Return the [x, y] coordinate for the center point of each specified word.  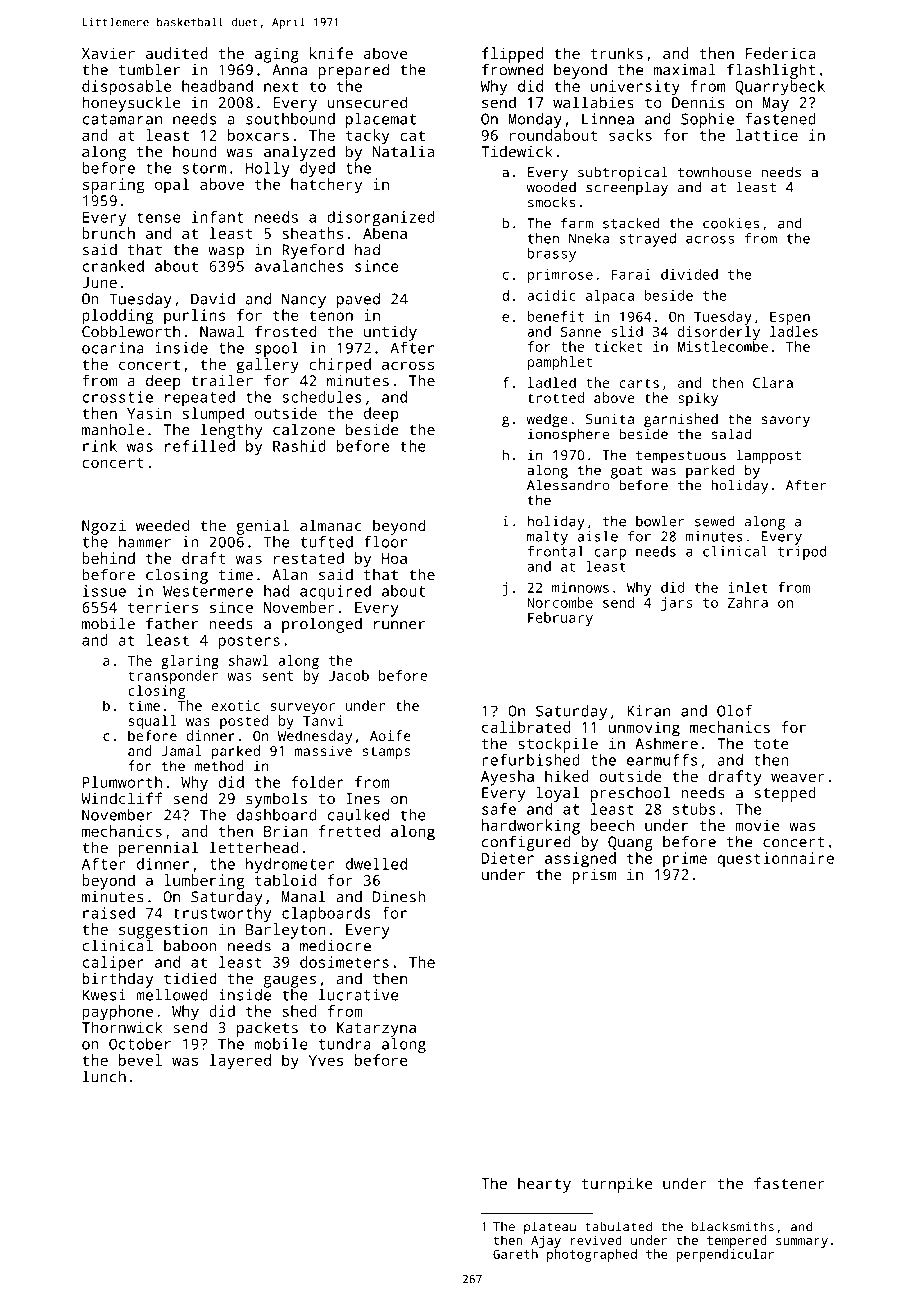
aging [277, 55]
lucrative [358, 995]
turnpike [616, 1185]
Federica [780, 53]
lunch [104, 1076]
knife [331, 53]
